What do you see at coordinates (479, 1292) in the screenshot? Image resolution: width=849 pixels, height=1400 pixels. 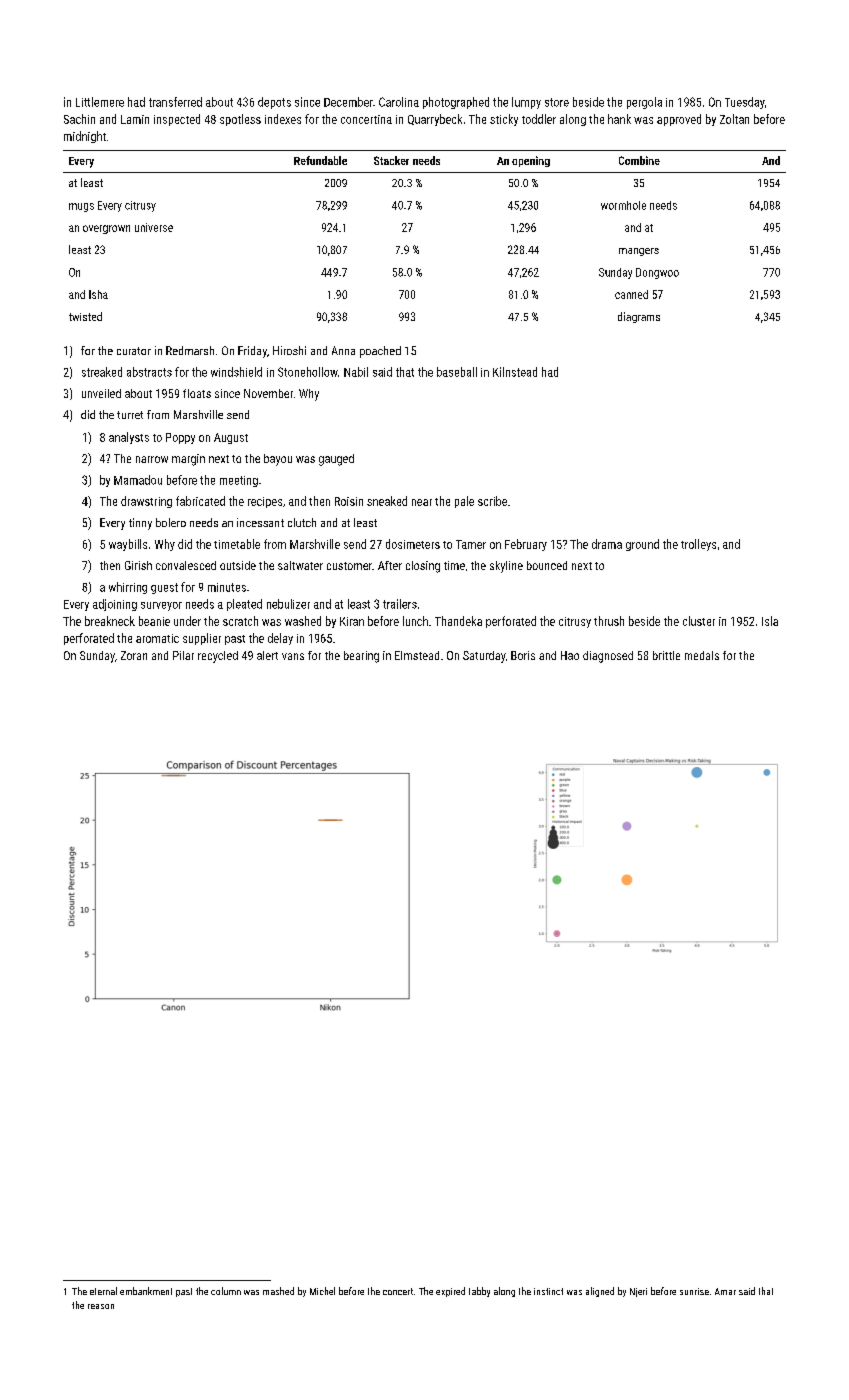 I see `tabby` at bounding box center [479, 1292].
